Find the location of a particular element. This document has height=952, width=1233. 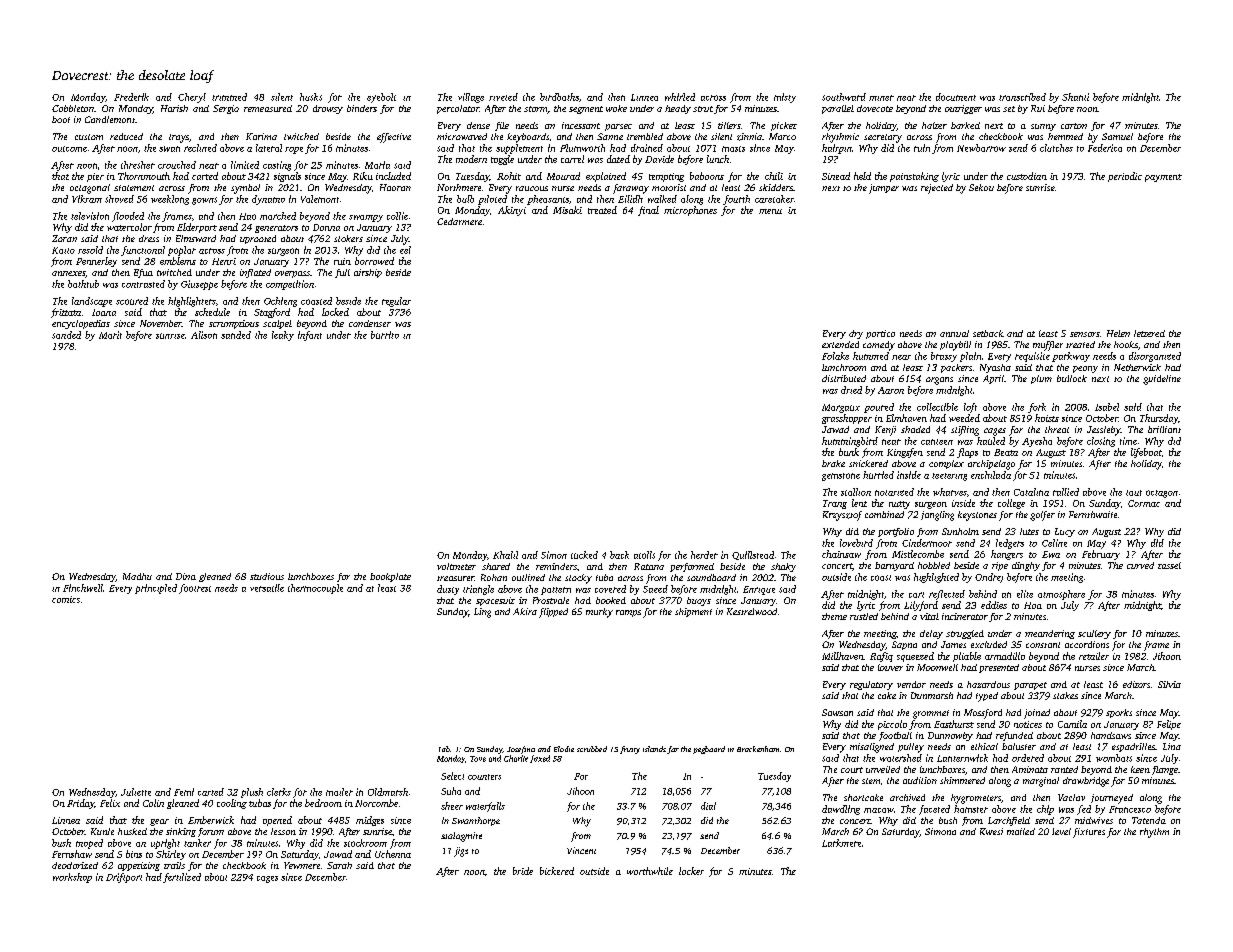

versatile is located at coordinates (267, 588).
